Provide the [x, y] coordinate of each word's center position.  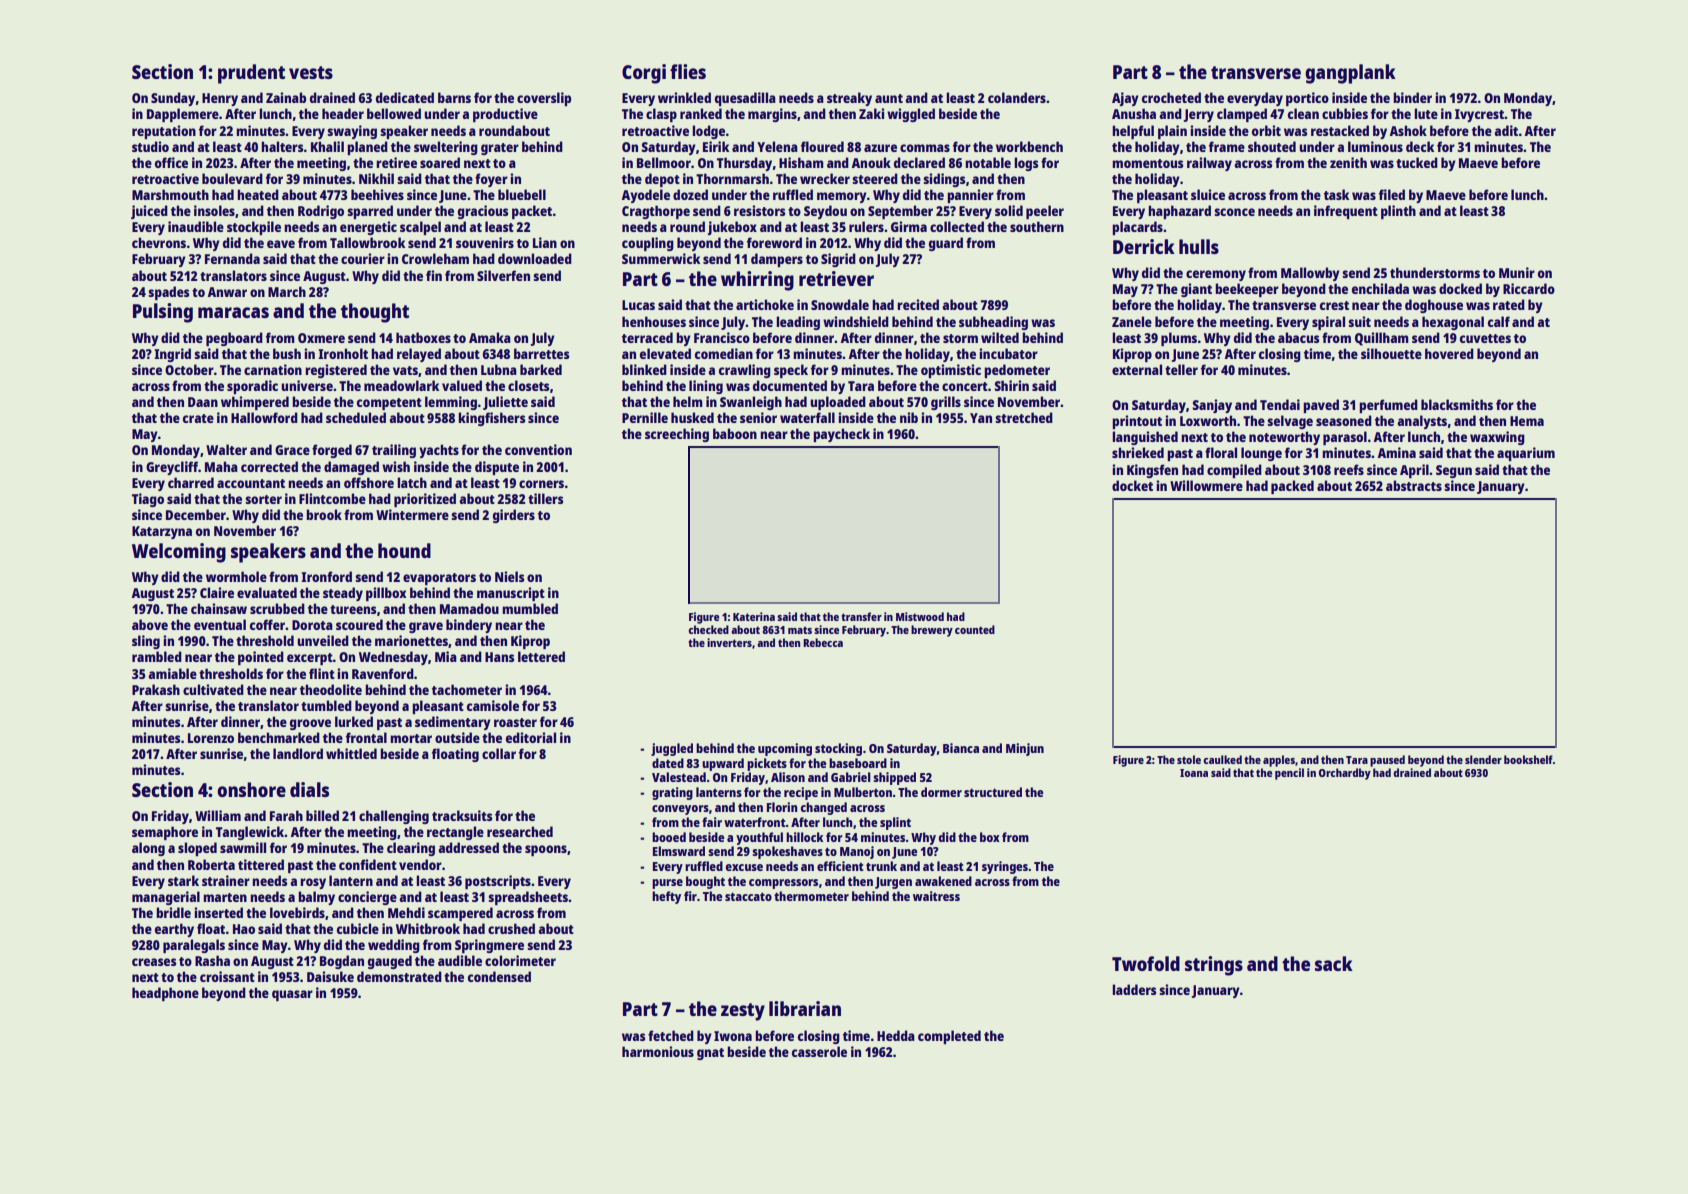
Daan [203, 402]
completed [949, 1037]
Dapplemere [183, 115]
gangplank [1350, 74]
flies [688, 71]
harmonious [658, 1051]
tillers [545, 498]
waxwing [1497, 438]
